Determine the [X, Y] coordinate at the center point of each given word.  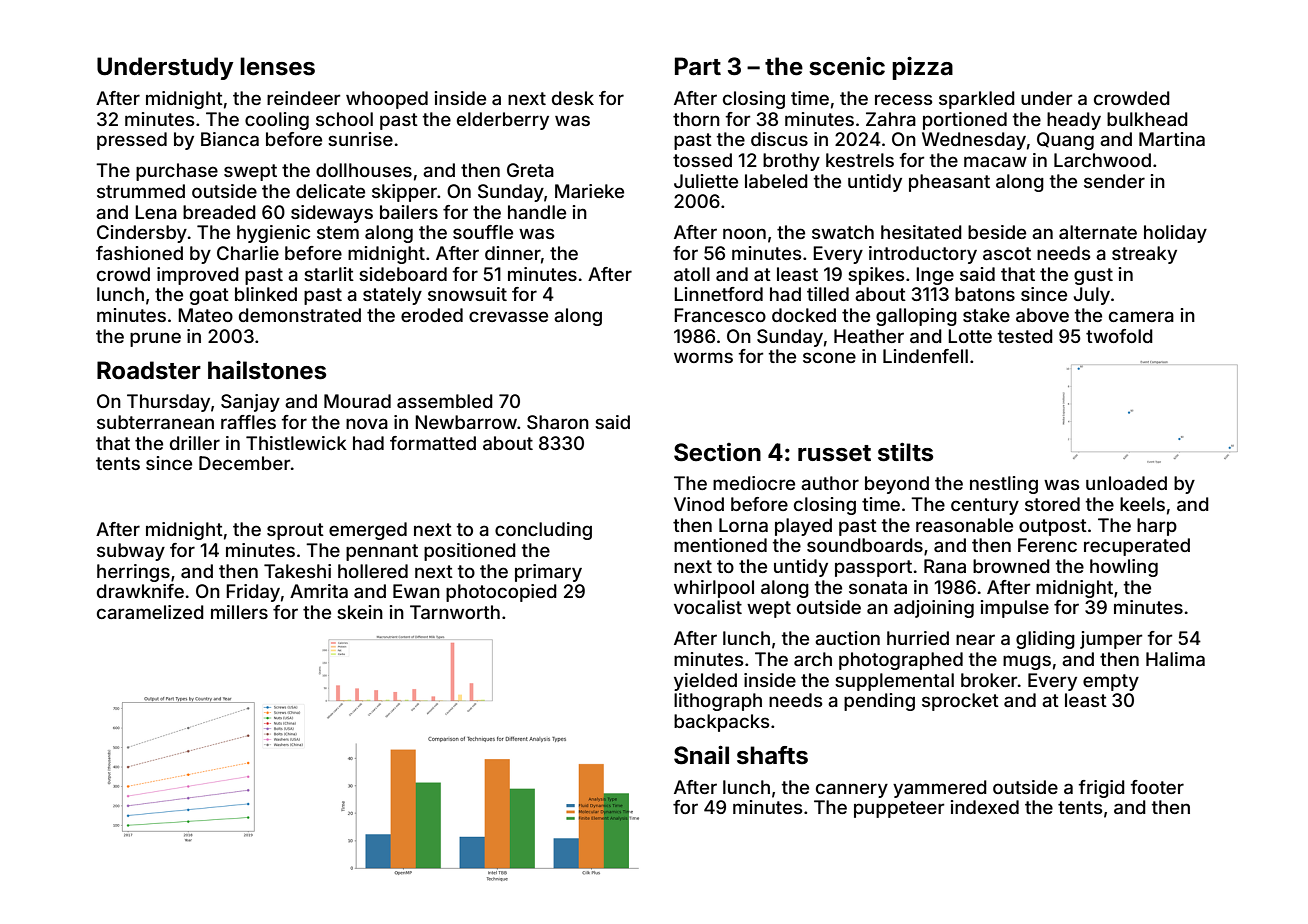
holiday [1175, 234]
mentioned [720, 545]
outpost [1053, 527]
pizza [922, 68]
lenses [277, 66]
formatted [433, 443]
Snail [701, 755]
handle [537, 212]
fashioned [139, 253]
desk [573, 98]
